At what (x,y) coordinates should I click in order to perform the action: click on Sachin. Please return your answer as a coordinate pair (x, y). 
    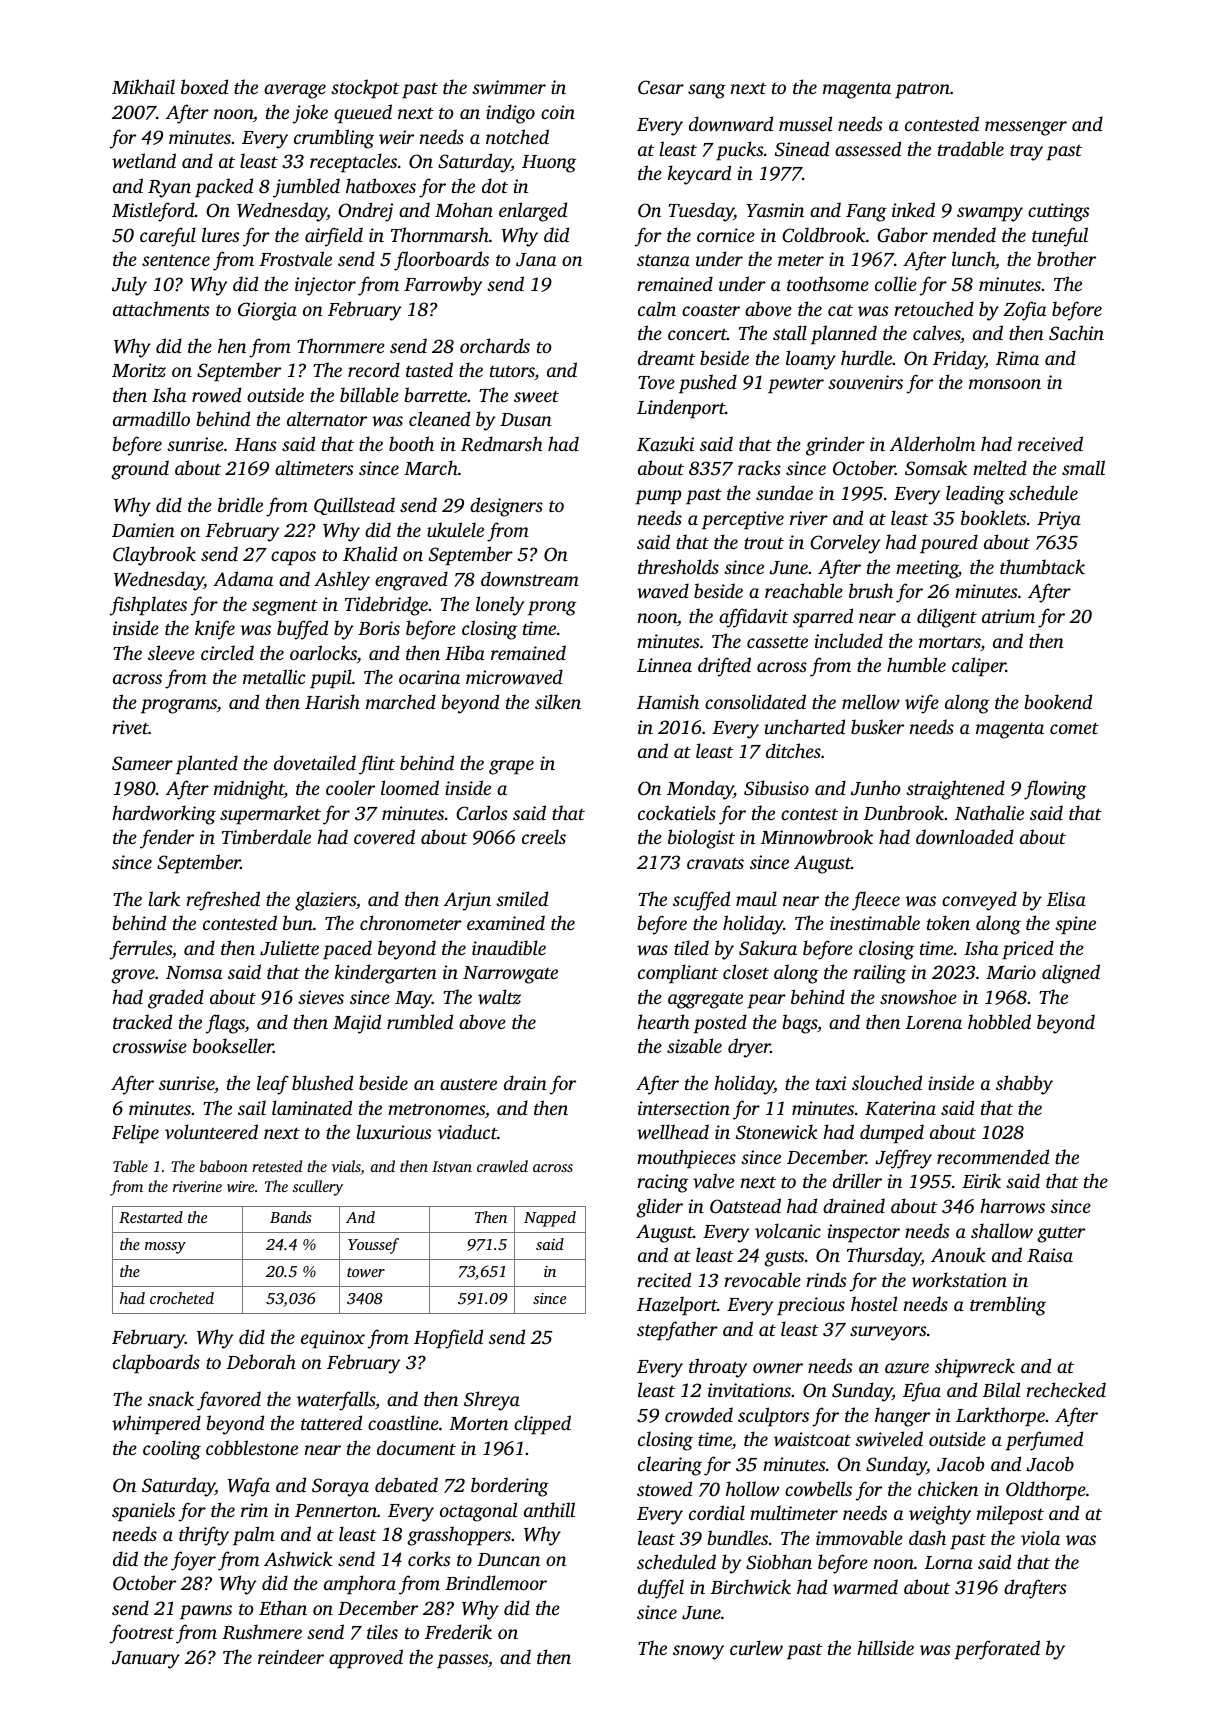
    Looking at the image, I should click on (1076, 333).
